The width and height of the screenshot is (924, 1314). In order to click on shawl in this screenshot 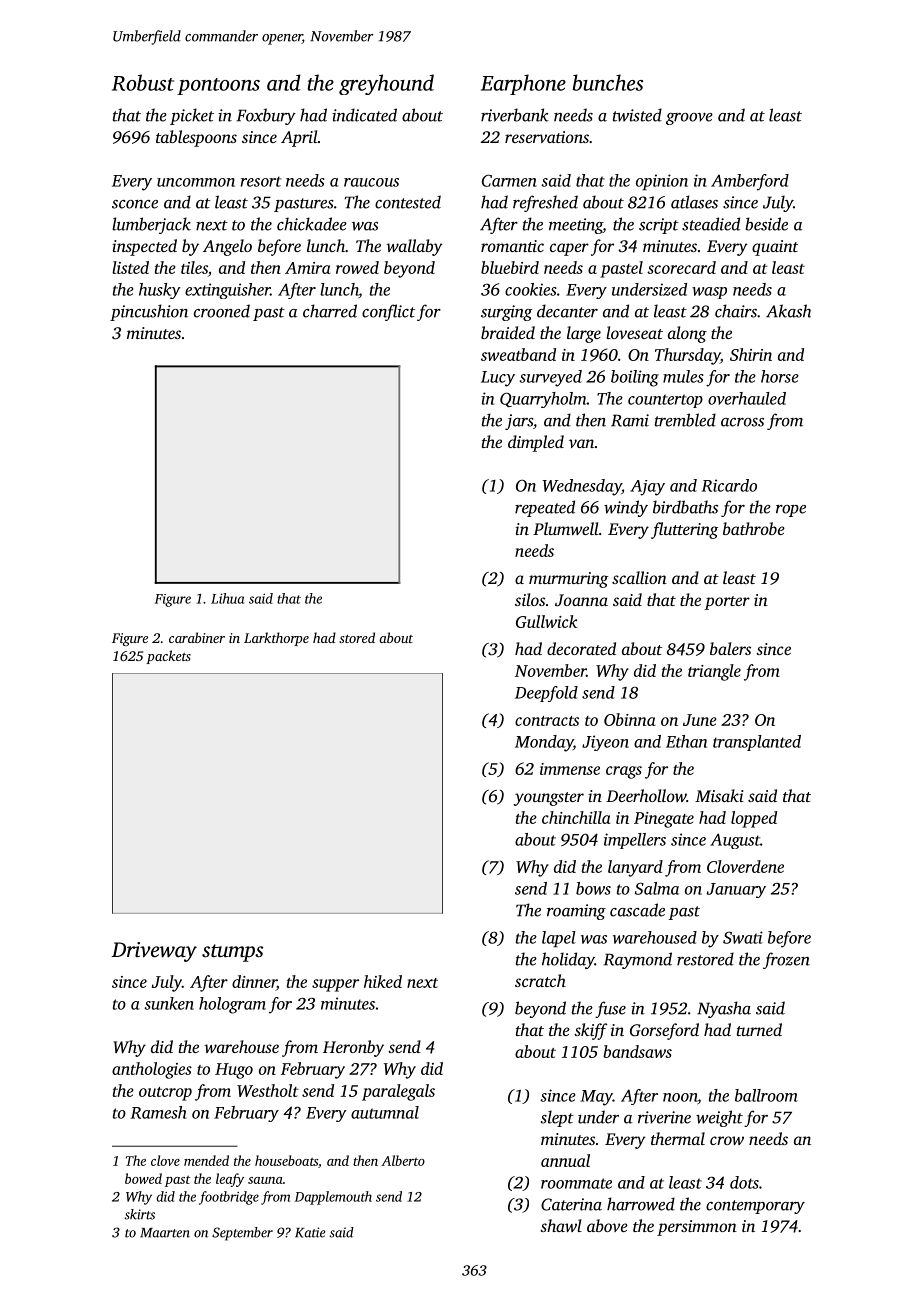, I will do `click(561, 1225)`.
